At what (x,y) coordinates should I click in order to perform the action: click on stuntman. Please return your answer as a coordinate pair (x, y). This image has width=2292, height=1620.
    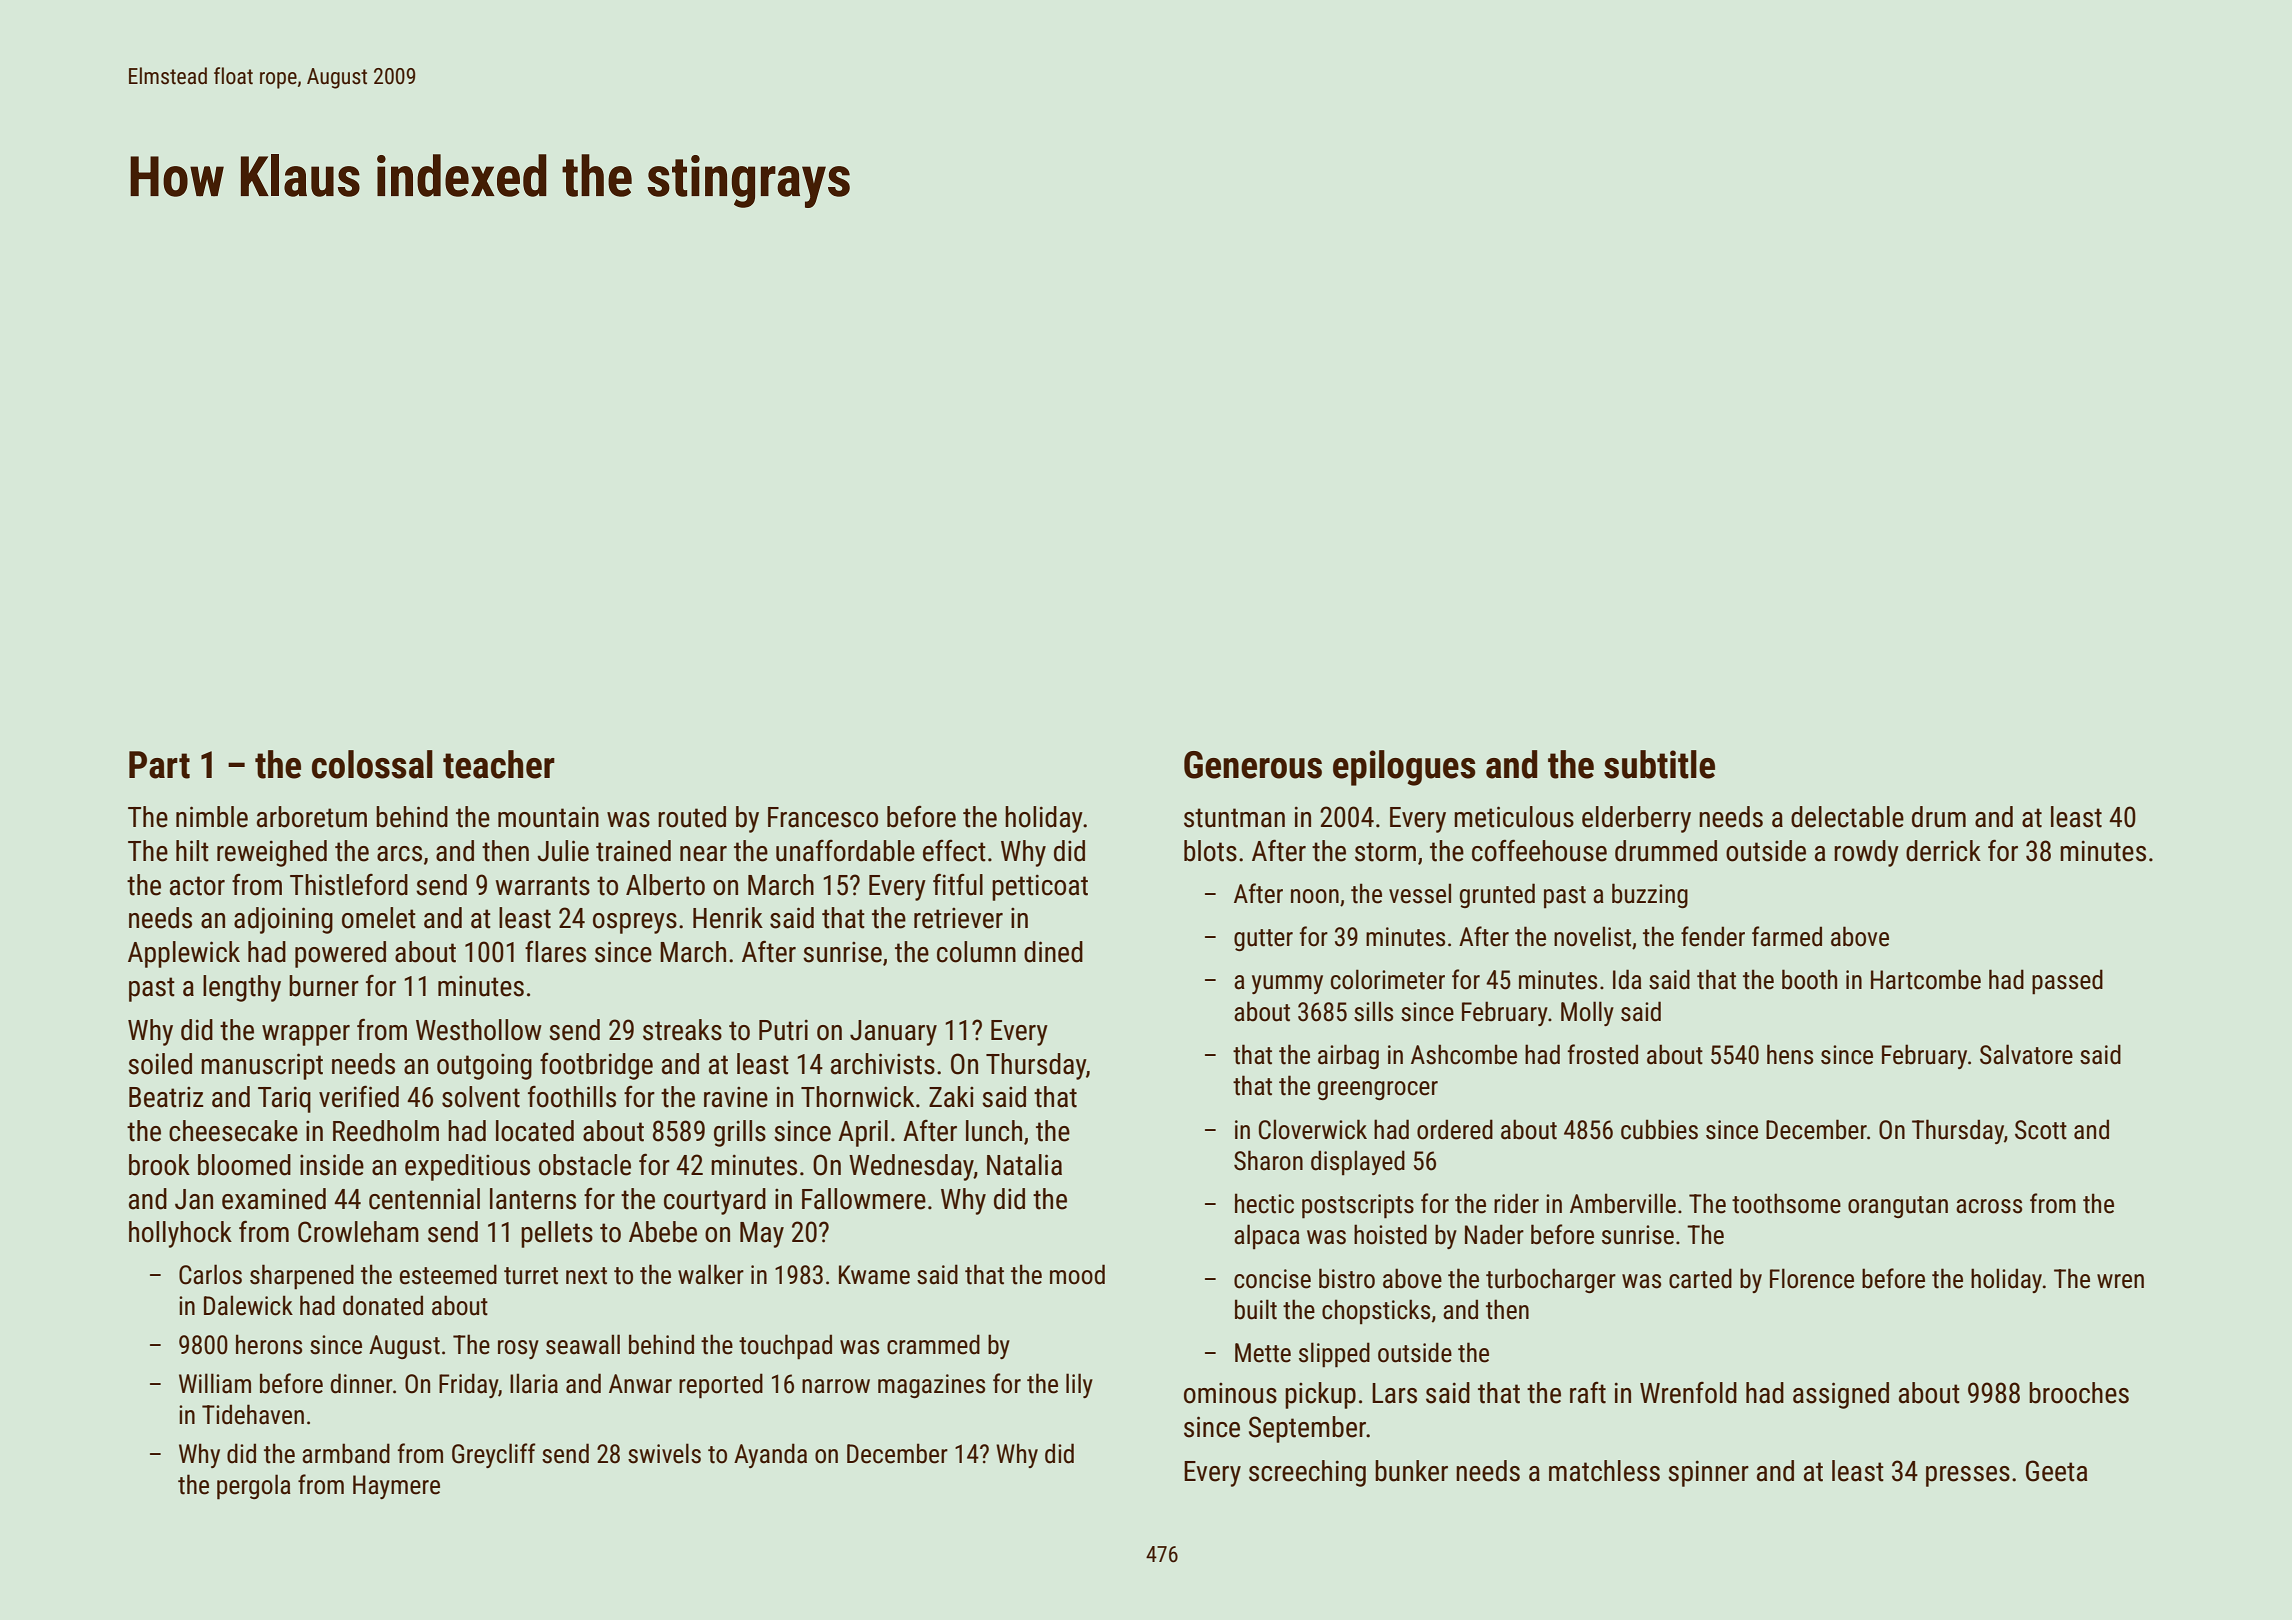
    Looking at the image, I should click on (1234, 818).
